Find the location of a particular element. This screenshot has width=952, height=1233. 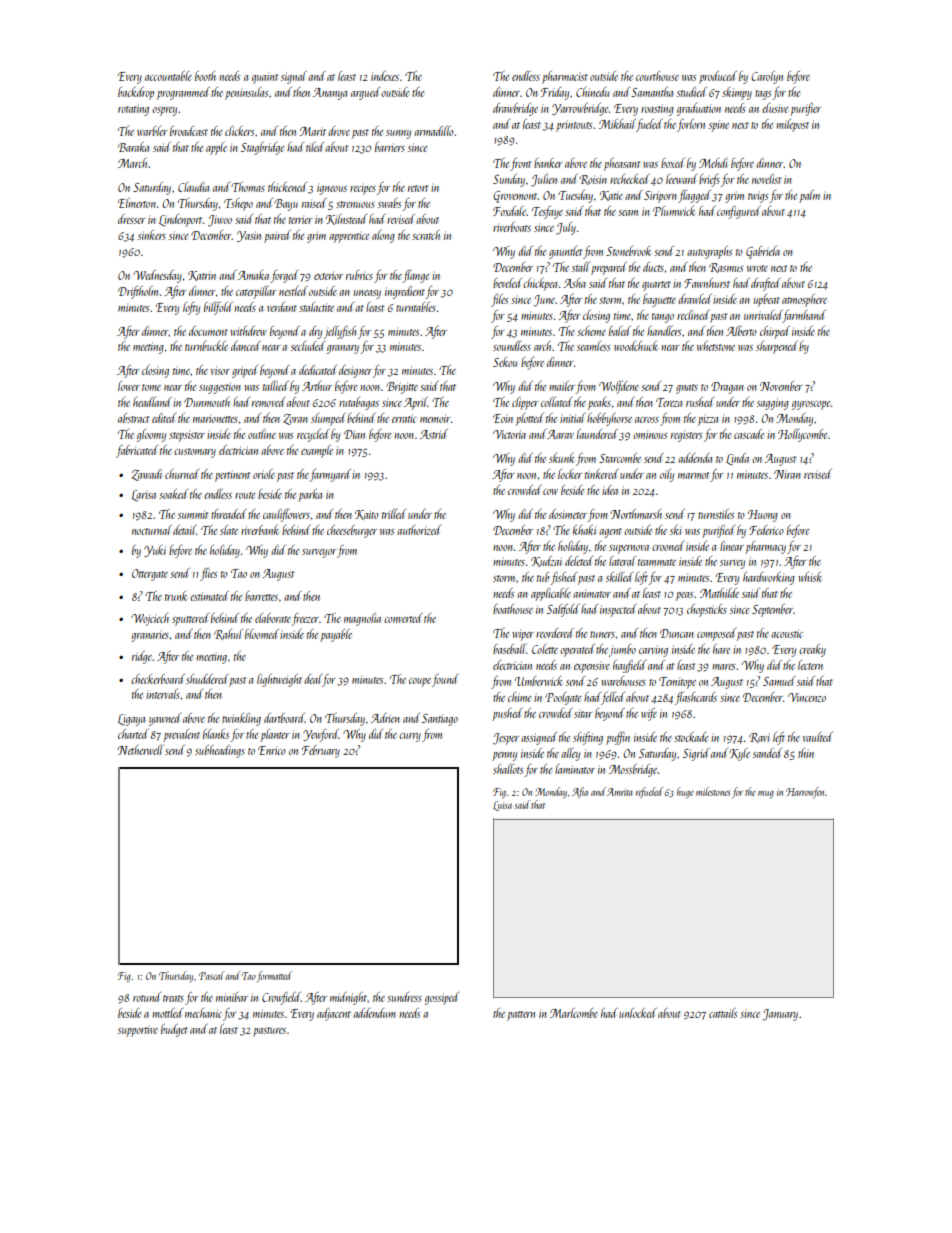

warehouses is located at coordinates (623, 681).
